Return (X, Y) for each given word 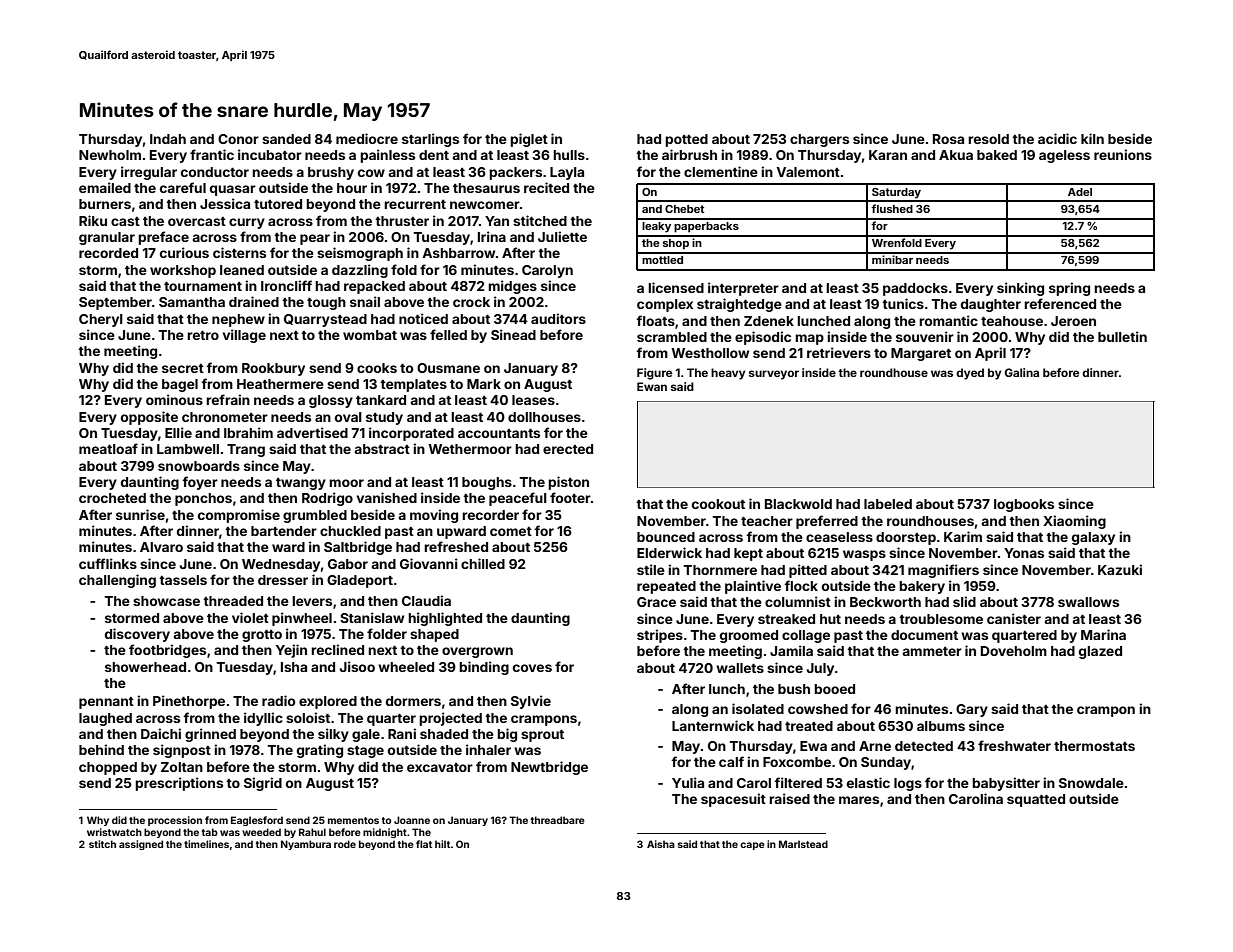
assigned (141, 845)
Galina (1022, 372)
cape (752, 846)
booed (834, 689)
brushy (331, 173)
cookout (718, 504)
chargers (819, 140)
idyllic (263, 719)
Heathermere (280, 384)
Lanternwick (713, 725)
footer (570, 497)
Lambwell (188, 449)
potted (686, 140)
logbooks (1024, 505)
